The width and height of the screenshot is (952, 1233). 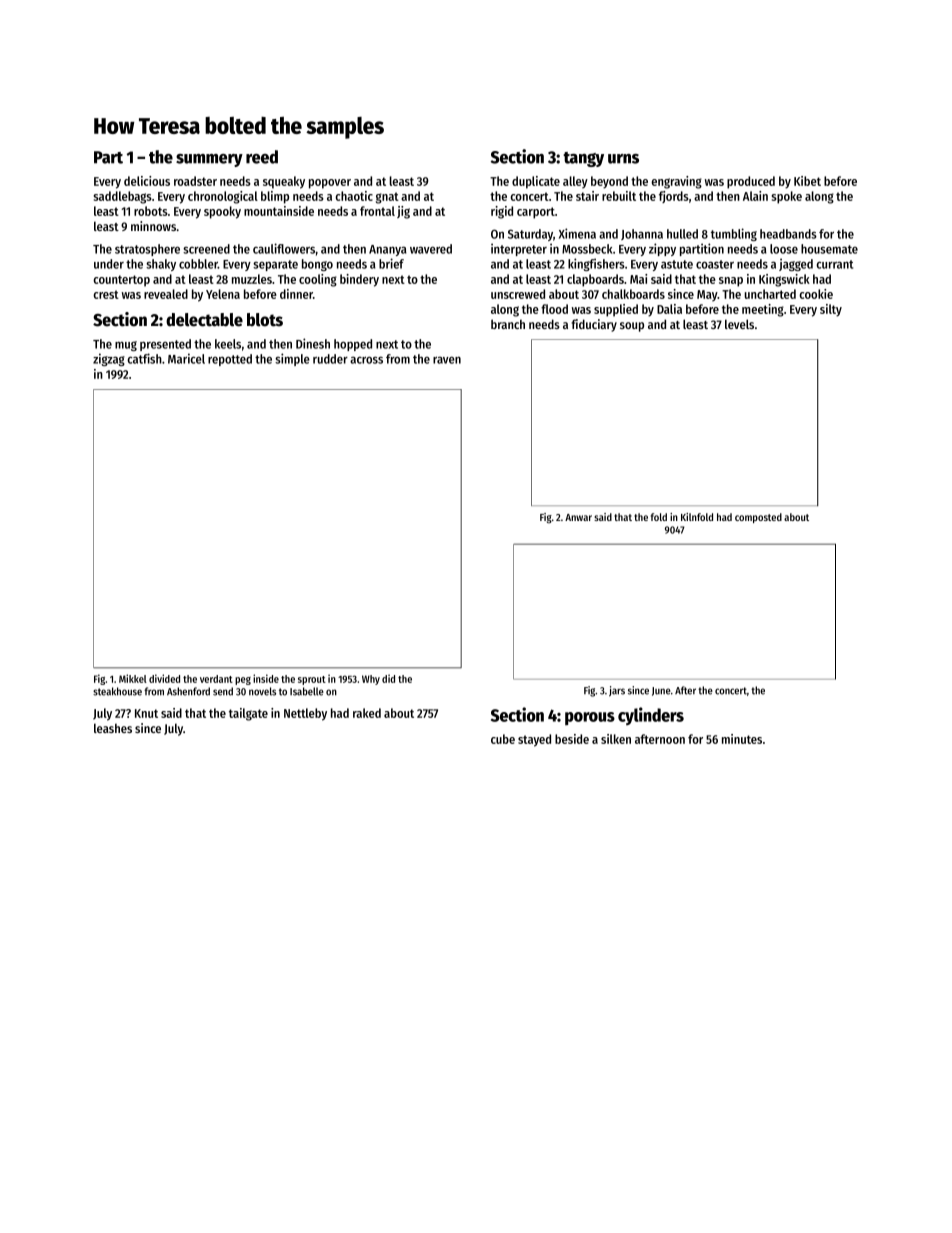 I want to click on zippy, so click(x=662, y=249).
